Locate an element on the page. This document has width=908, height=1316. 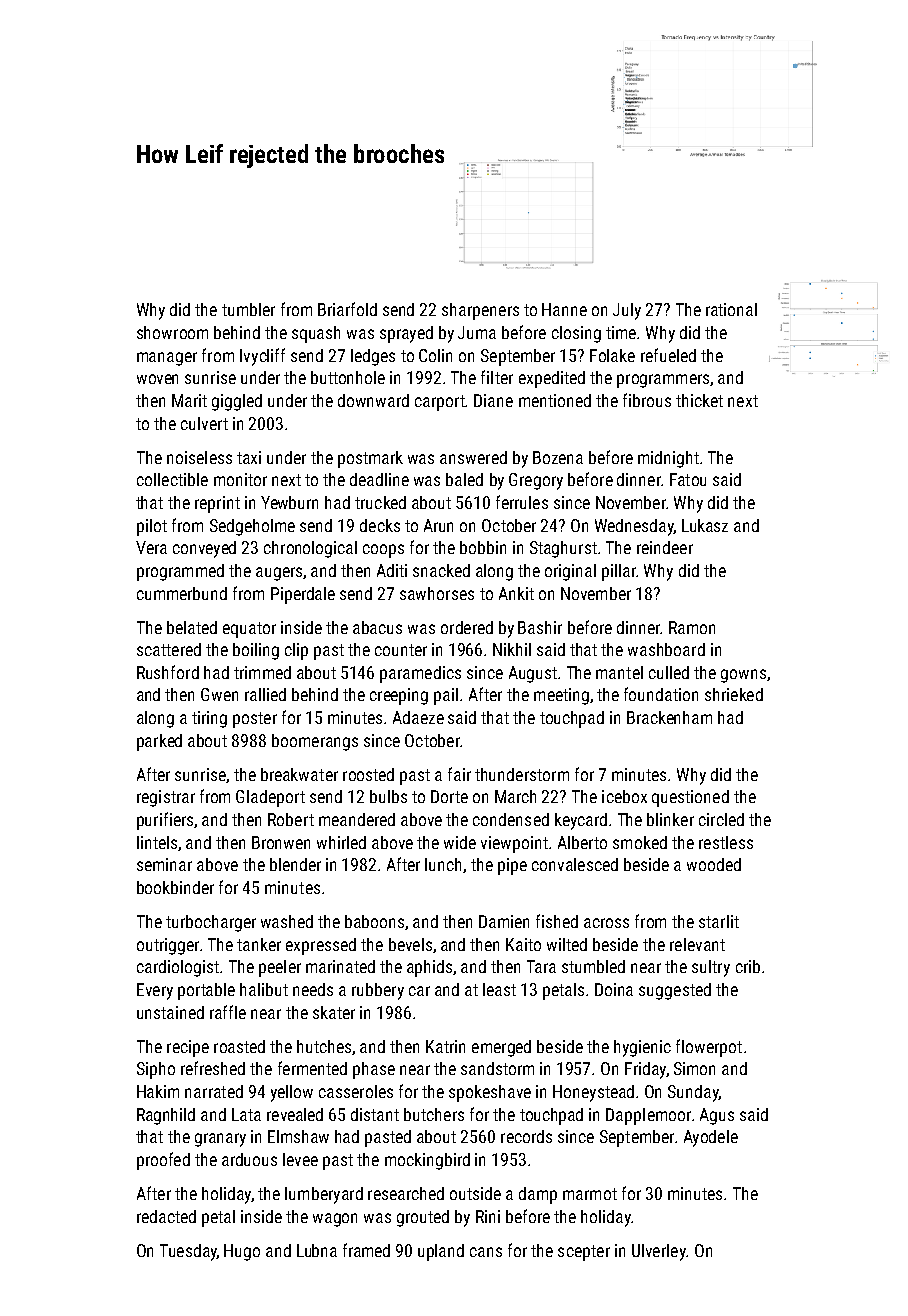
condensed is located at coordinates (511, 819).
